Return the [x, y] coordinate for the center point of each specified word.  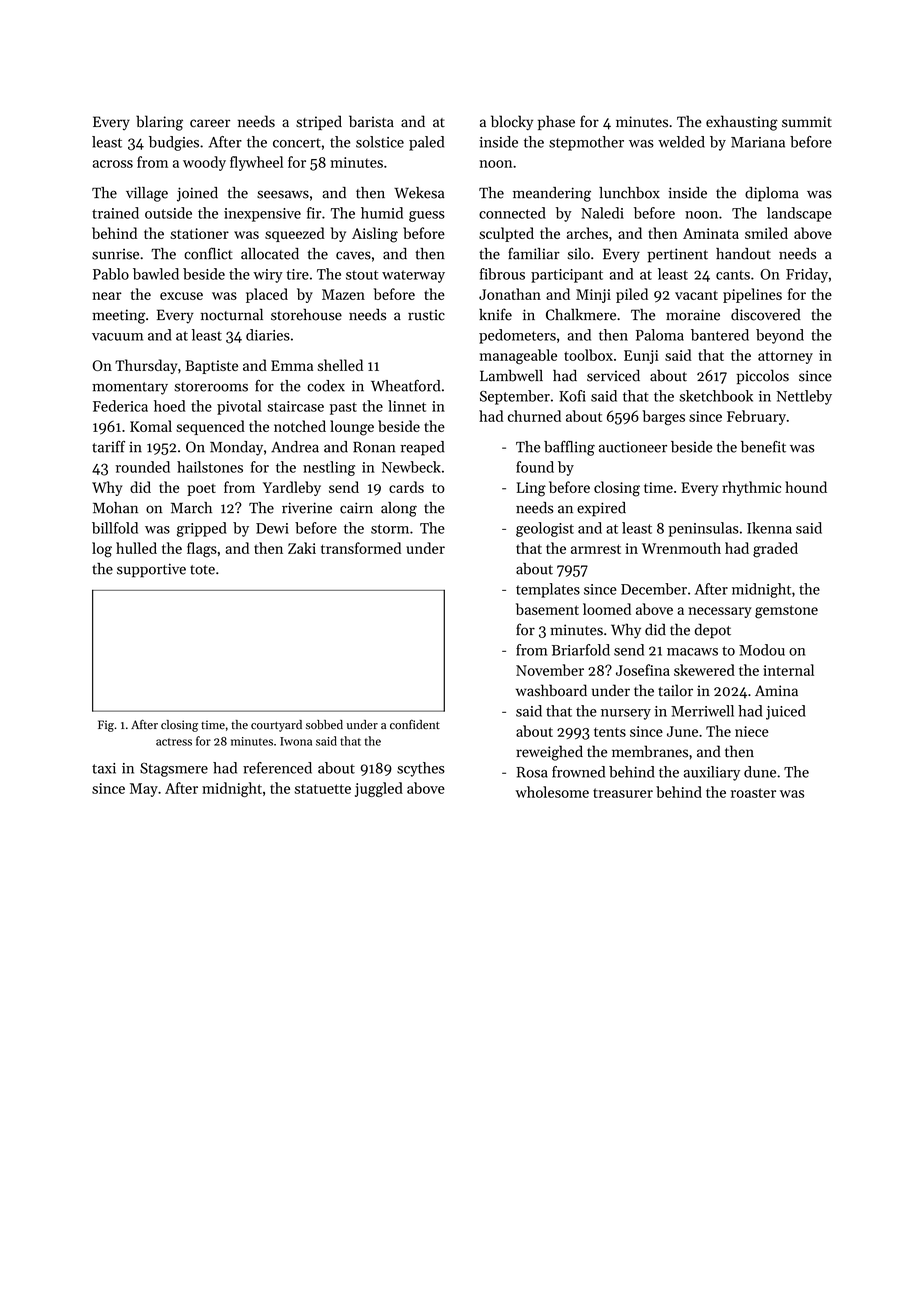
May [144, 790]
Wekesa [419, 193]
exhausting [742, 123]
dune [760, 772]
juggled [379, 789]
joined [197, 194]
